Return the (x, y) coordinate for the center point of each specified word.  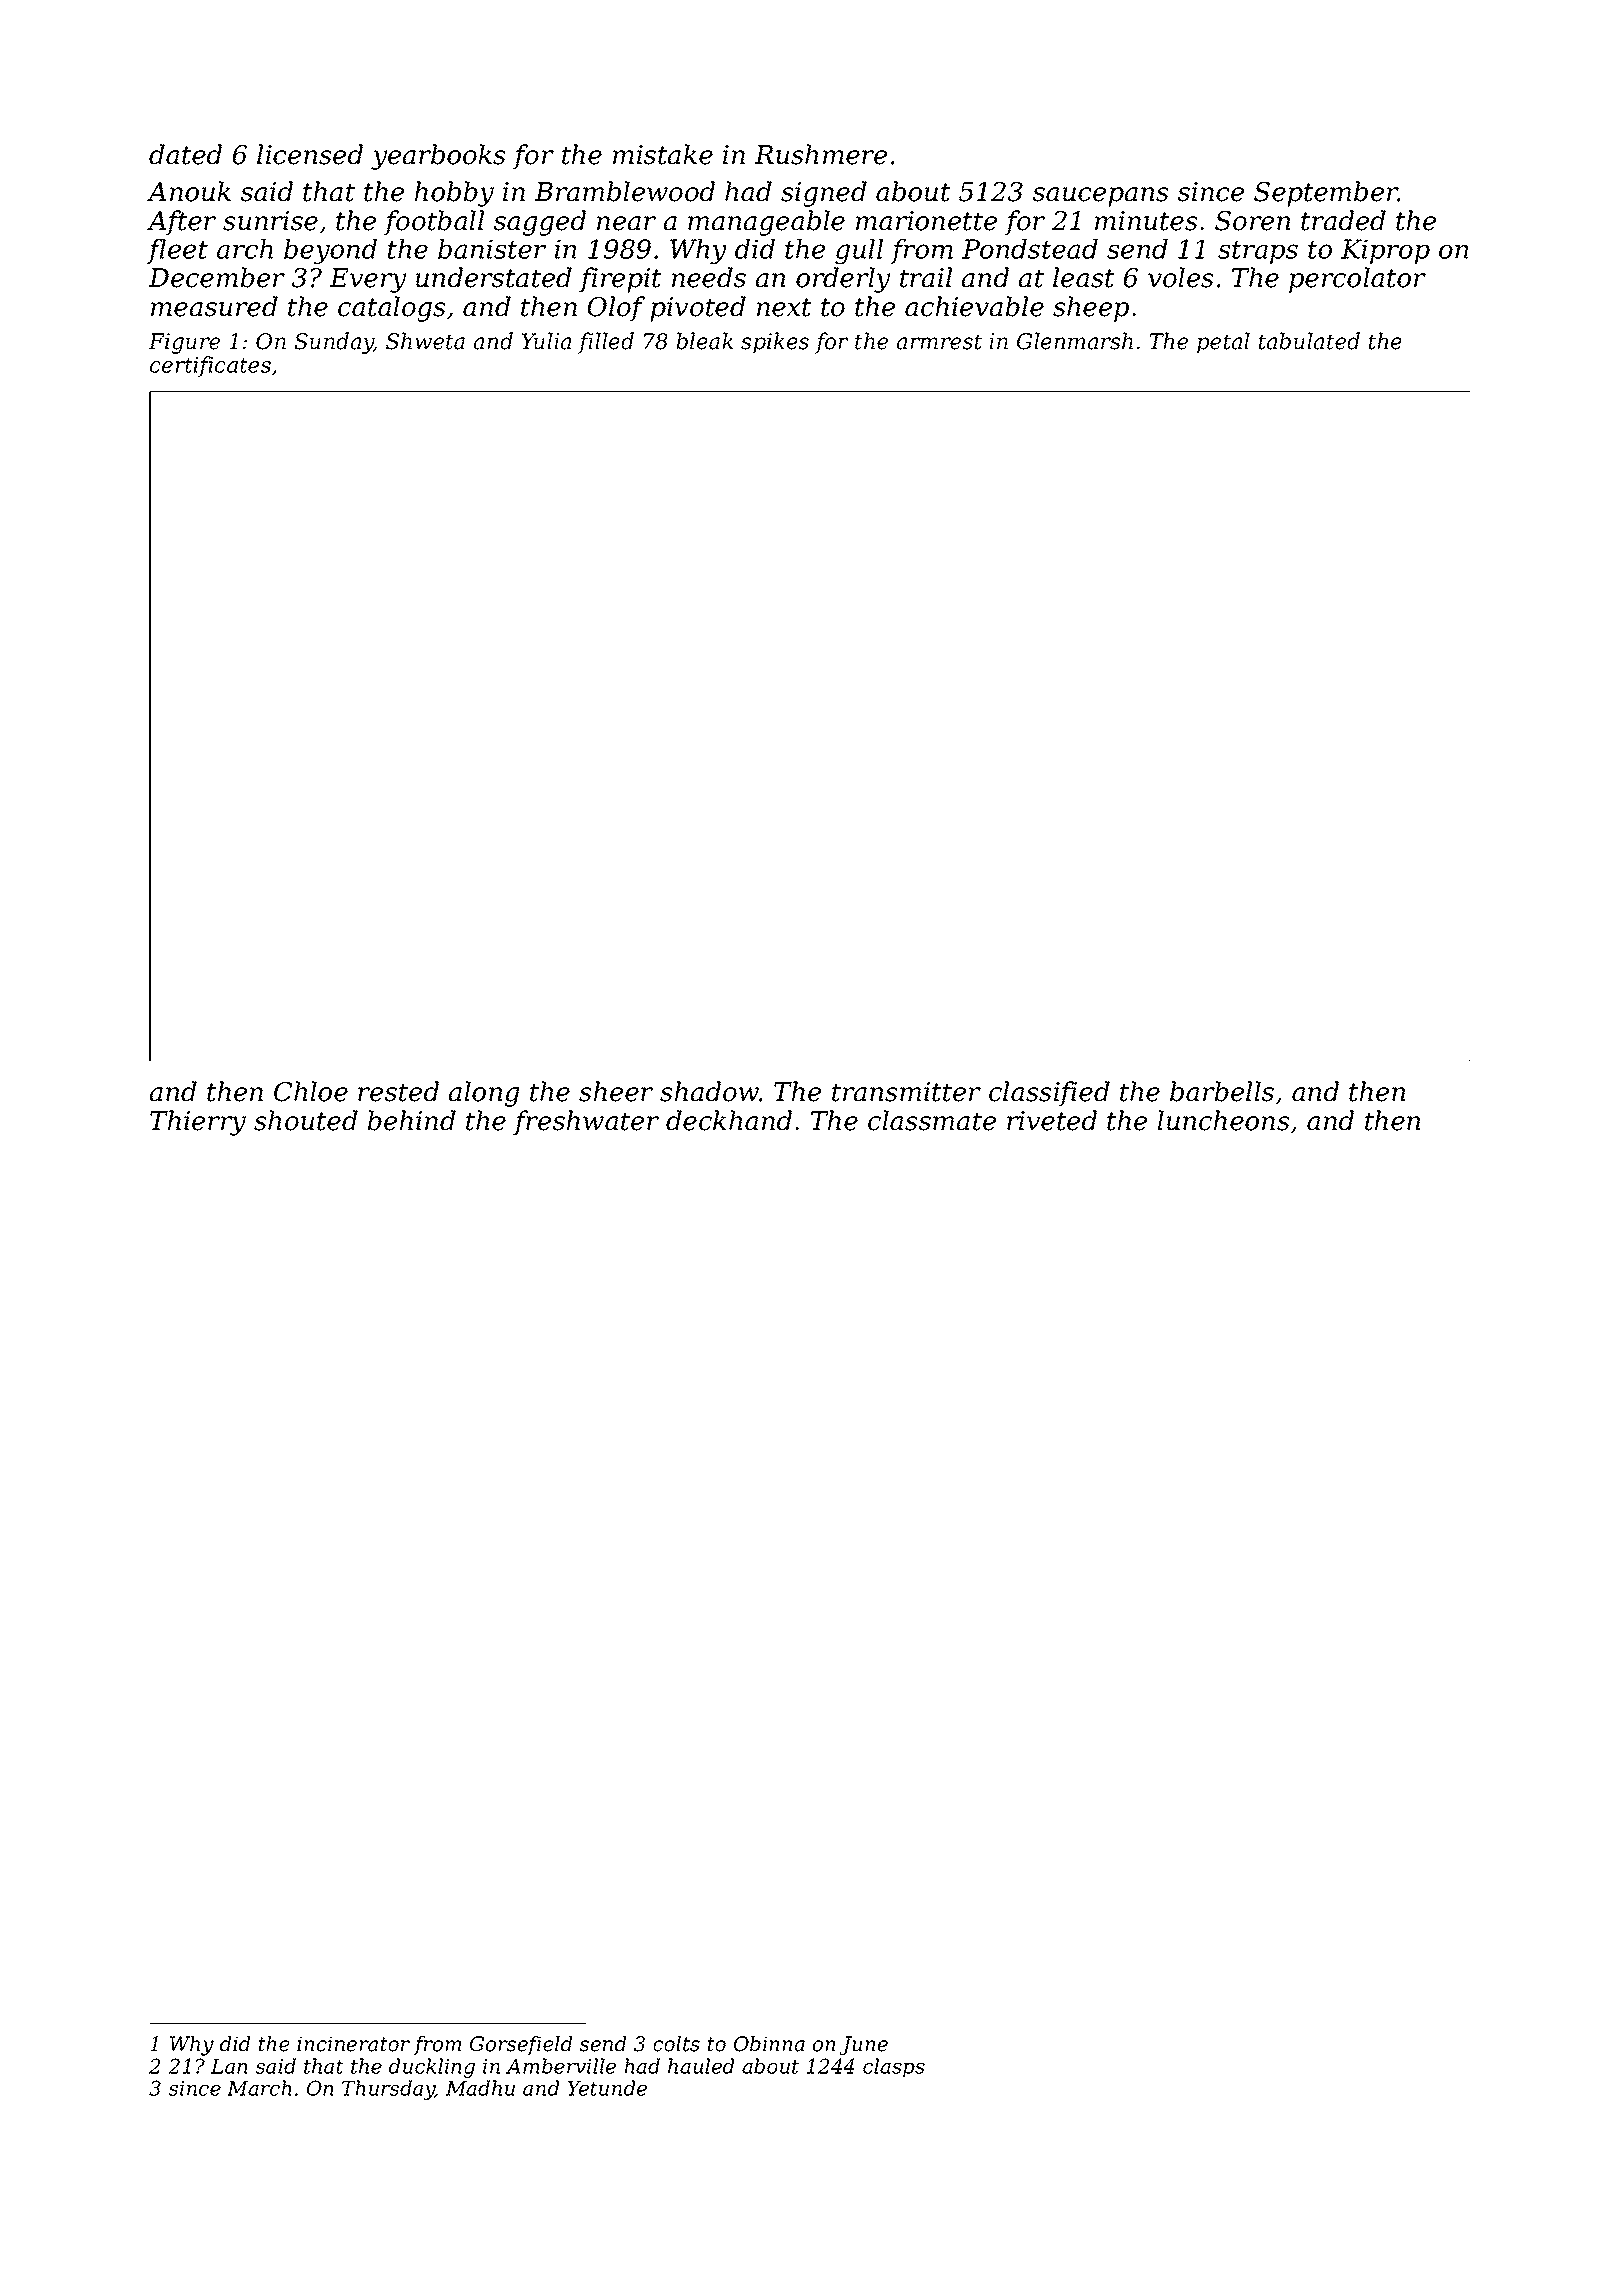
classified (1049, 1094)
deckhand (729, 1120)
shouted (306, 1120)
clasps (894, 2068)
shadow (709, 1091)
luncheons (1223, 1120)
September (1326, 194)
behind (411, 1120)
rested (398, 1091)
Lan (229, 2066)
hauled (701, 2066)
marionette (926, 221)
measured (214, 306)
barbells (1222, 1091)
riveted (1052, 1120)
